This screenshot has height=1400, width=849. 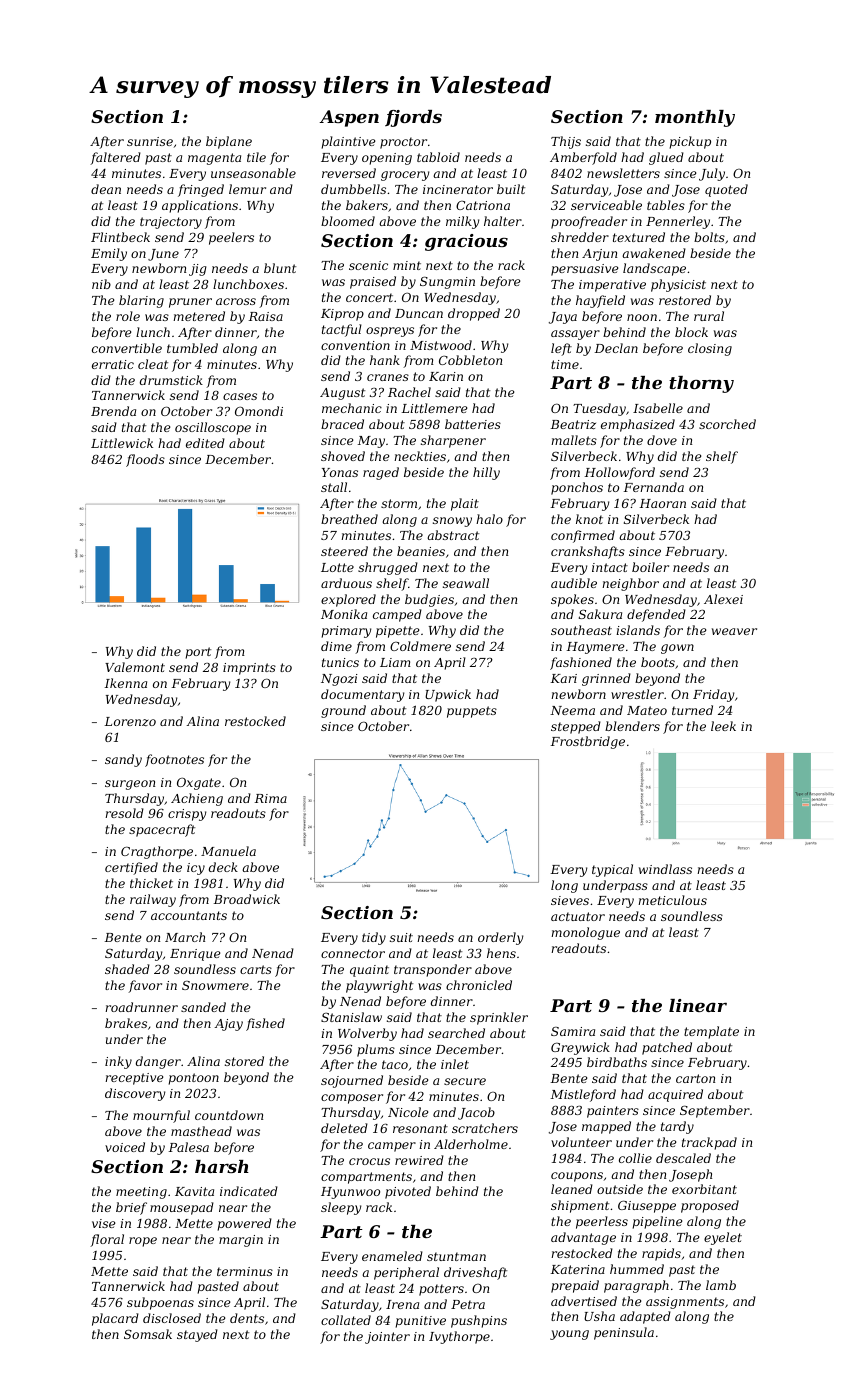 What do you see at coordinates (663, 503) in the screenshot?
I see `Haoran` at bounding box center [663, 503].
